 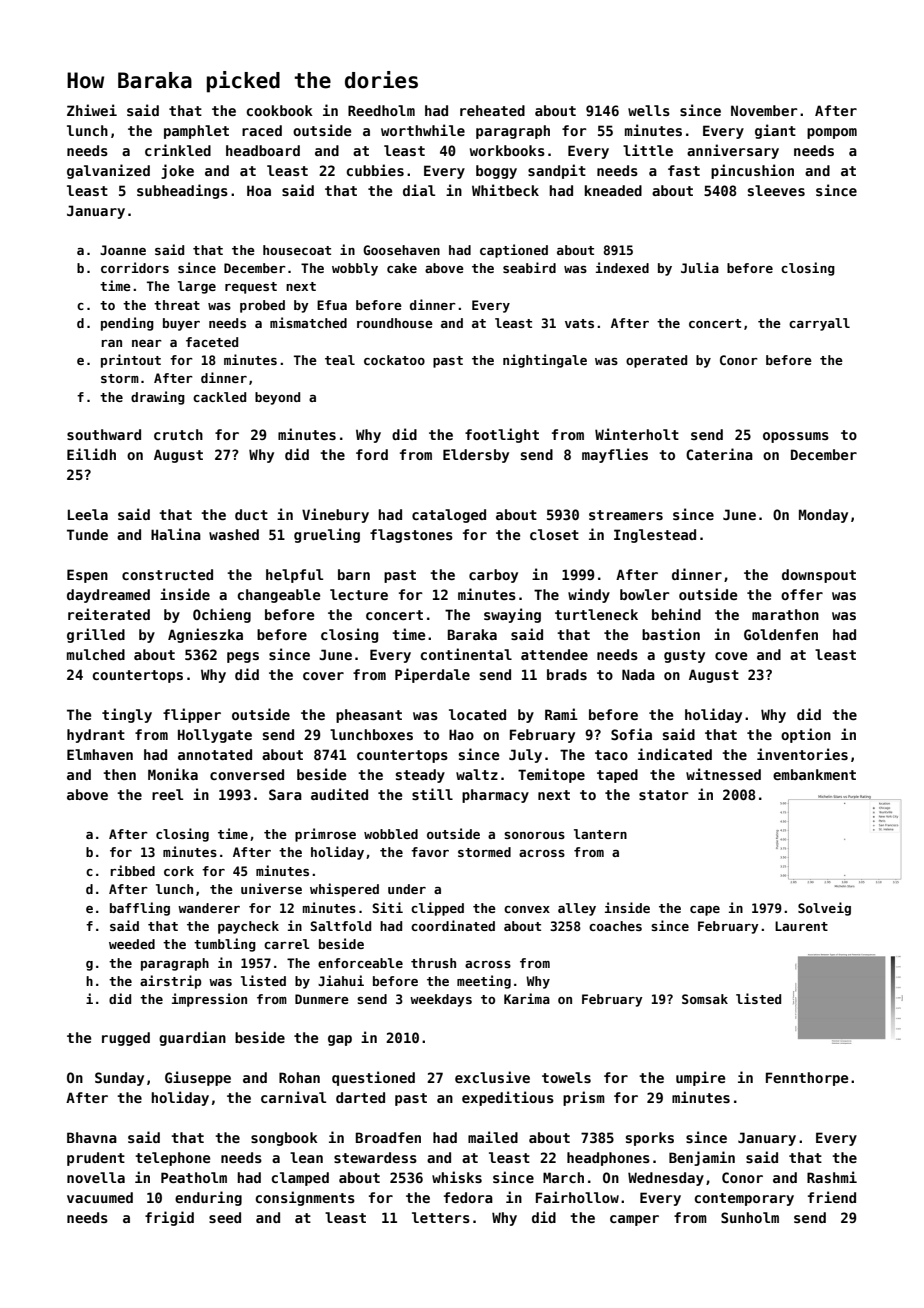 What do you see at coordinates (637, 434) in the screenshot?
I see `Winterholt` at bounding box center [637, 434].
